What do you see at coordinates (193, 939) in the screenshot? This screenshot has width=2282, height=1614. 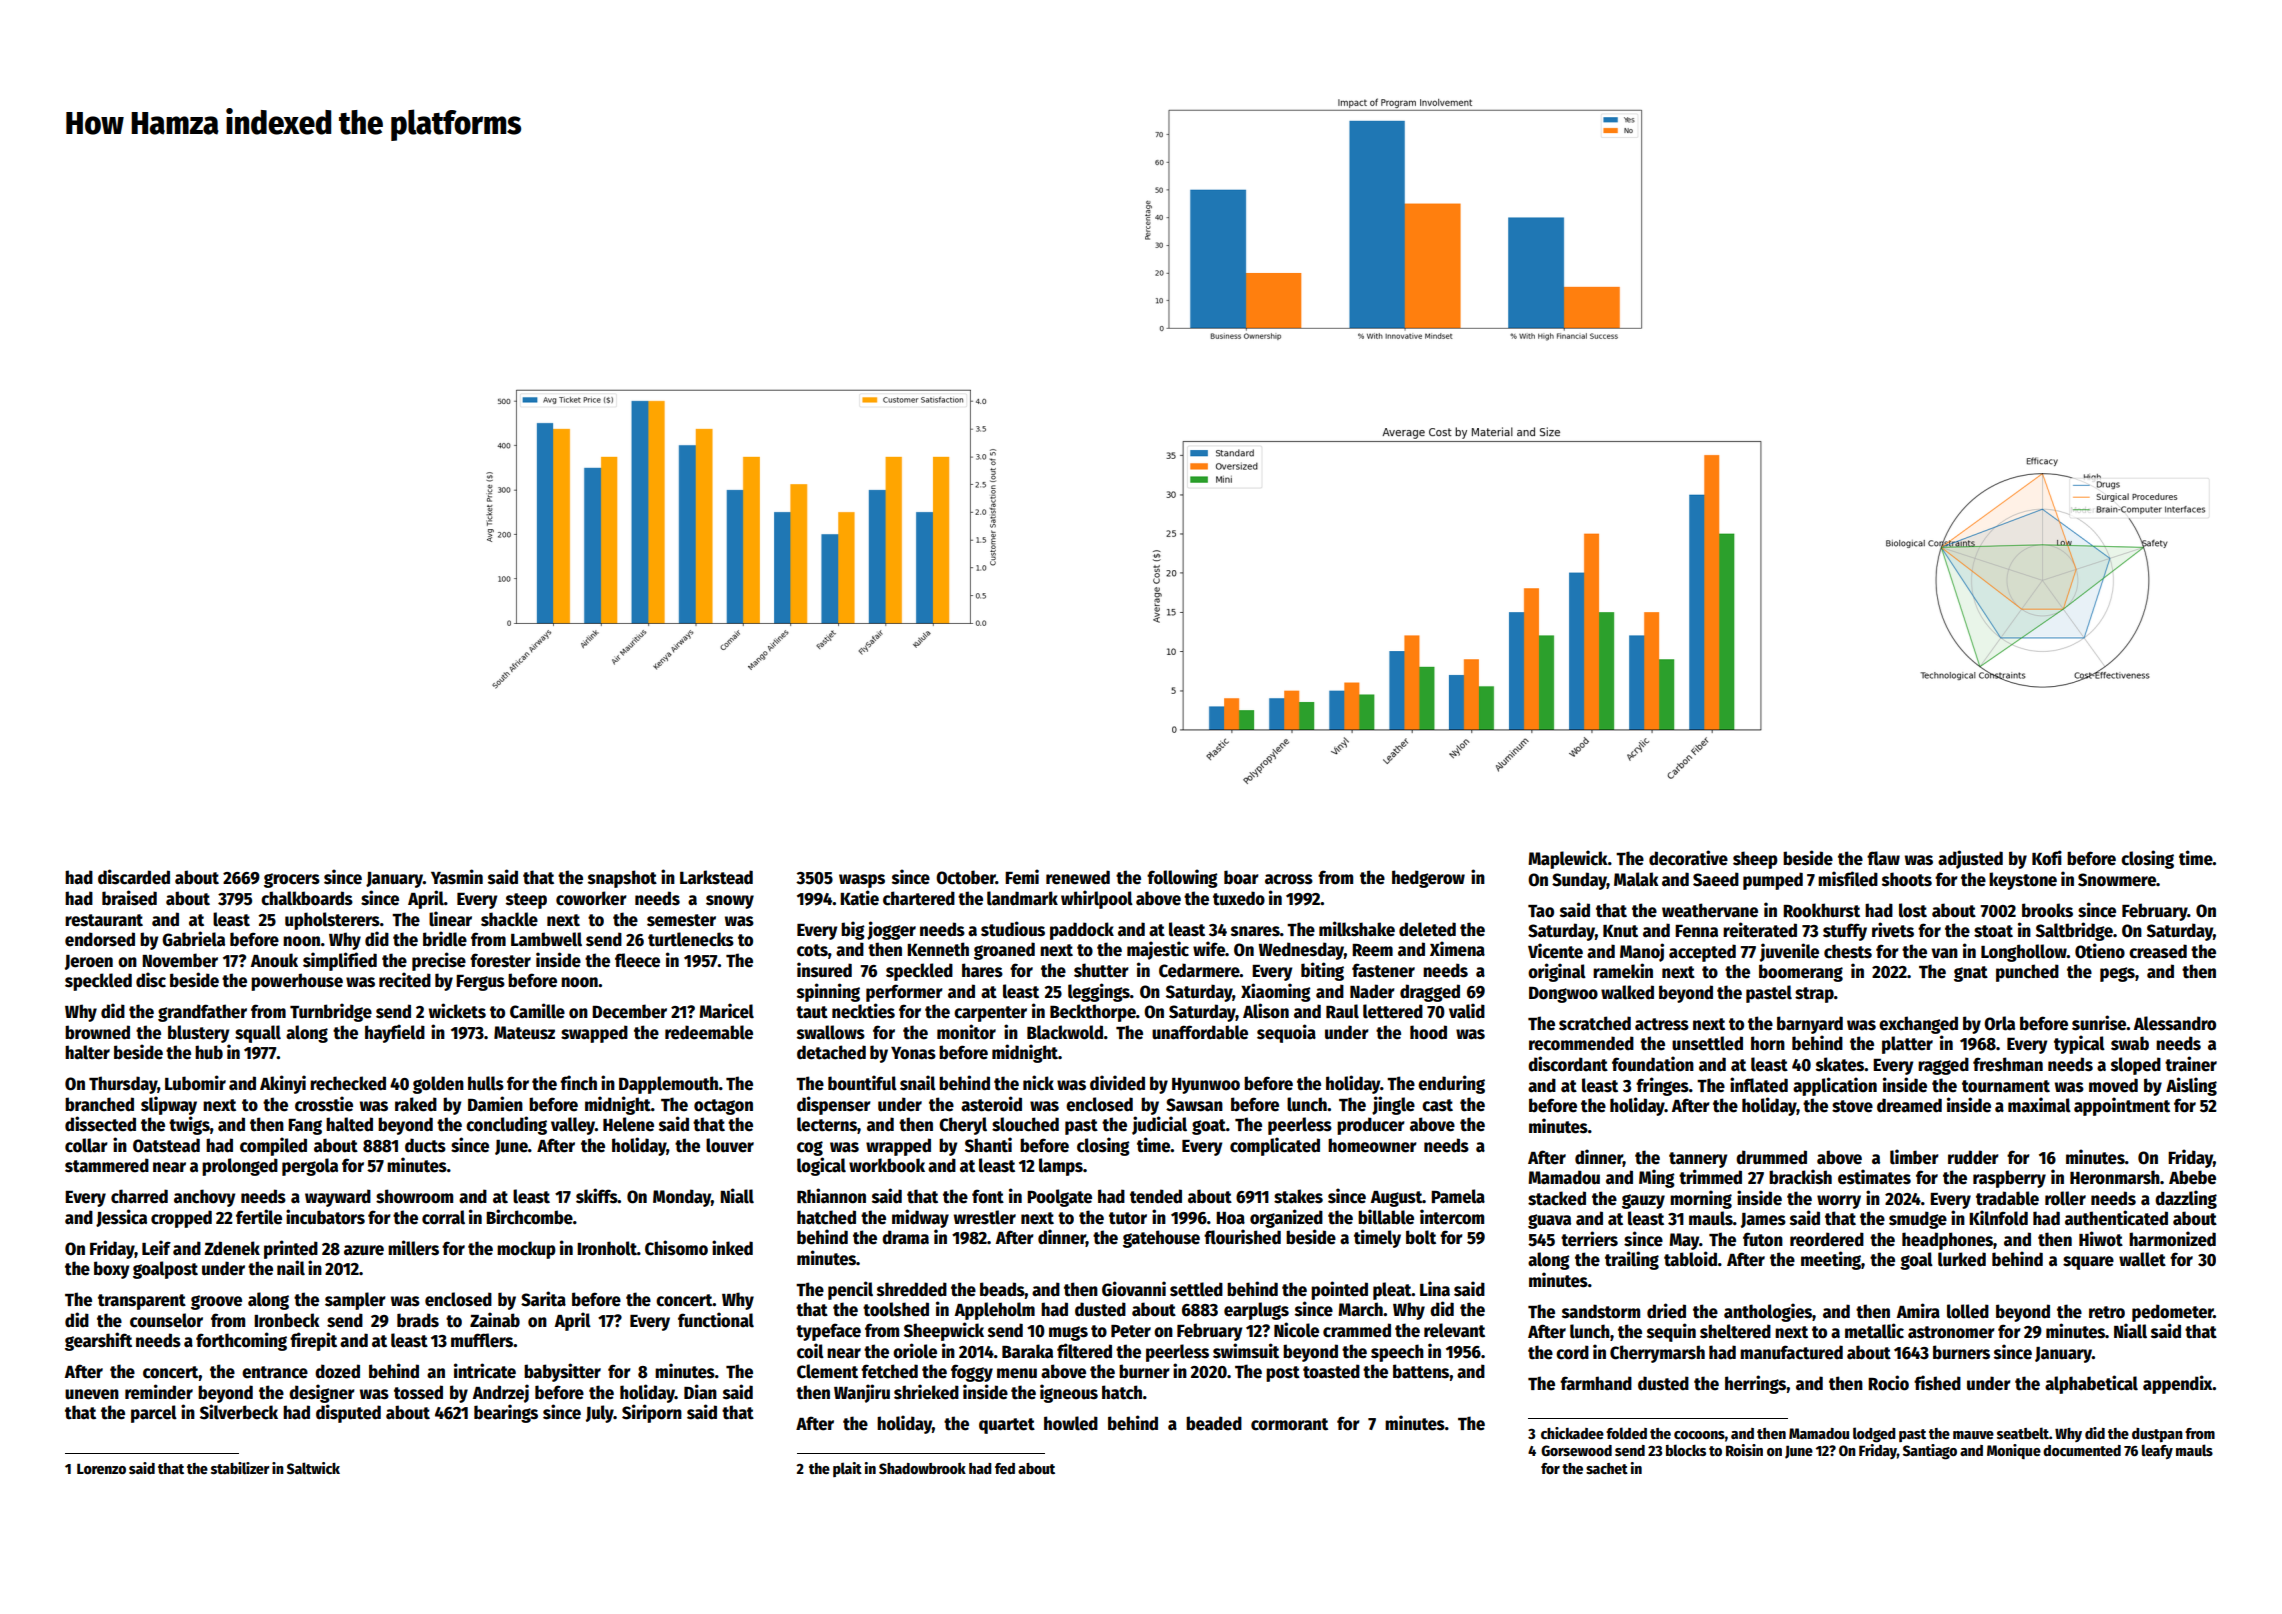 I see `Gabriela` at bounding box center [193, 939].
